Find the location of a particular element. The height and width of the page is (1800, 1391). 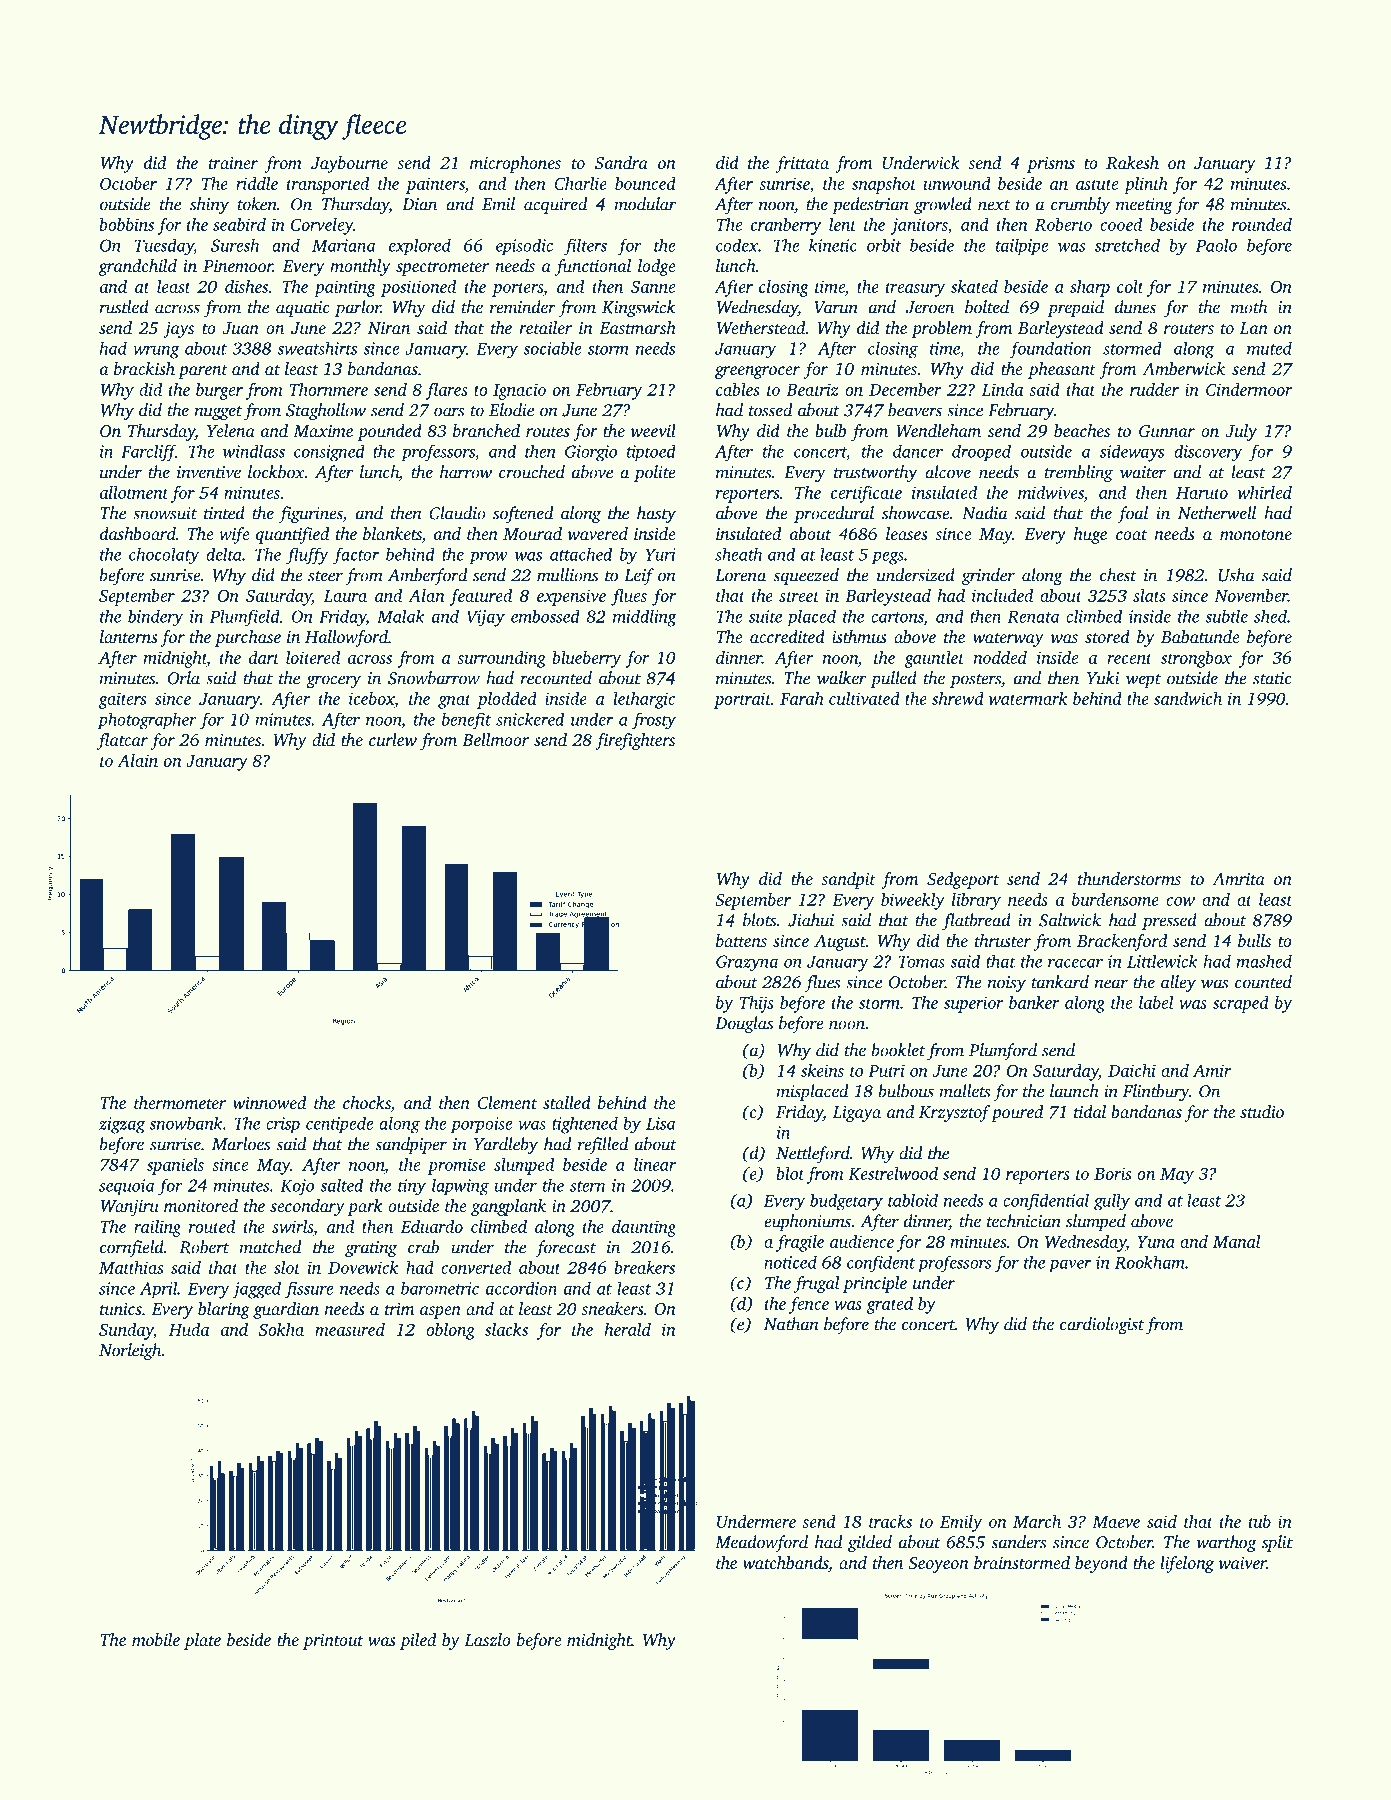

Laszlo is located at coordinates (487, 1639).
